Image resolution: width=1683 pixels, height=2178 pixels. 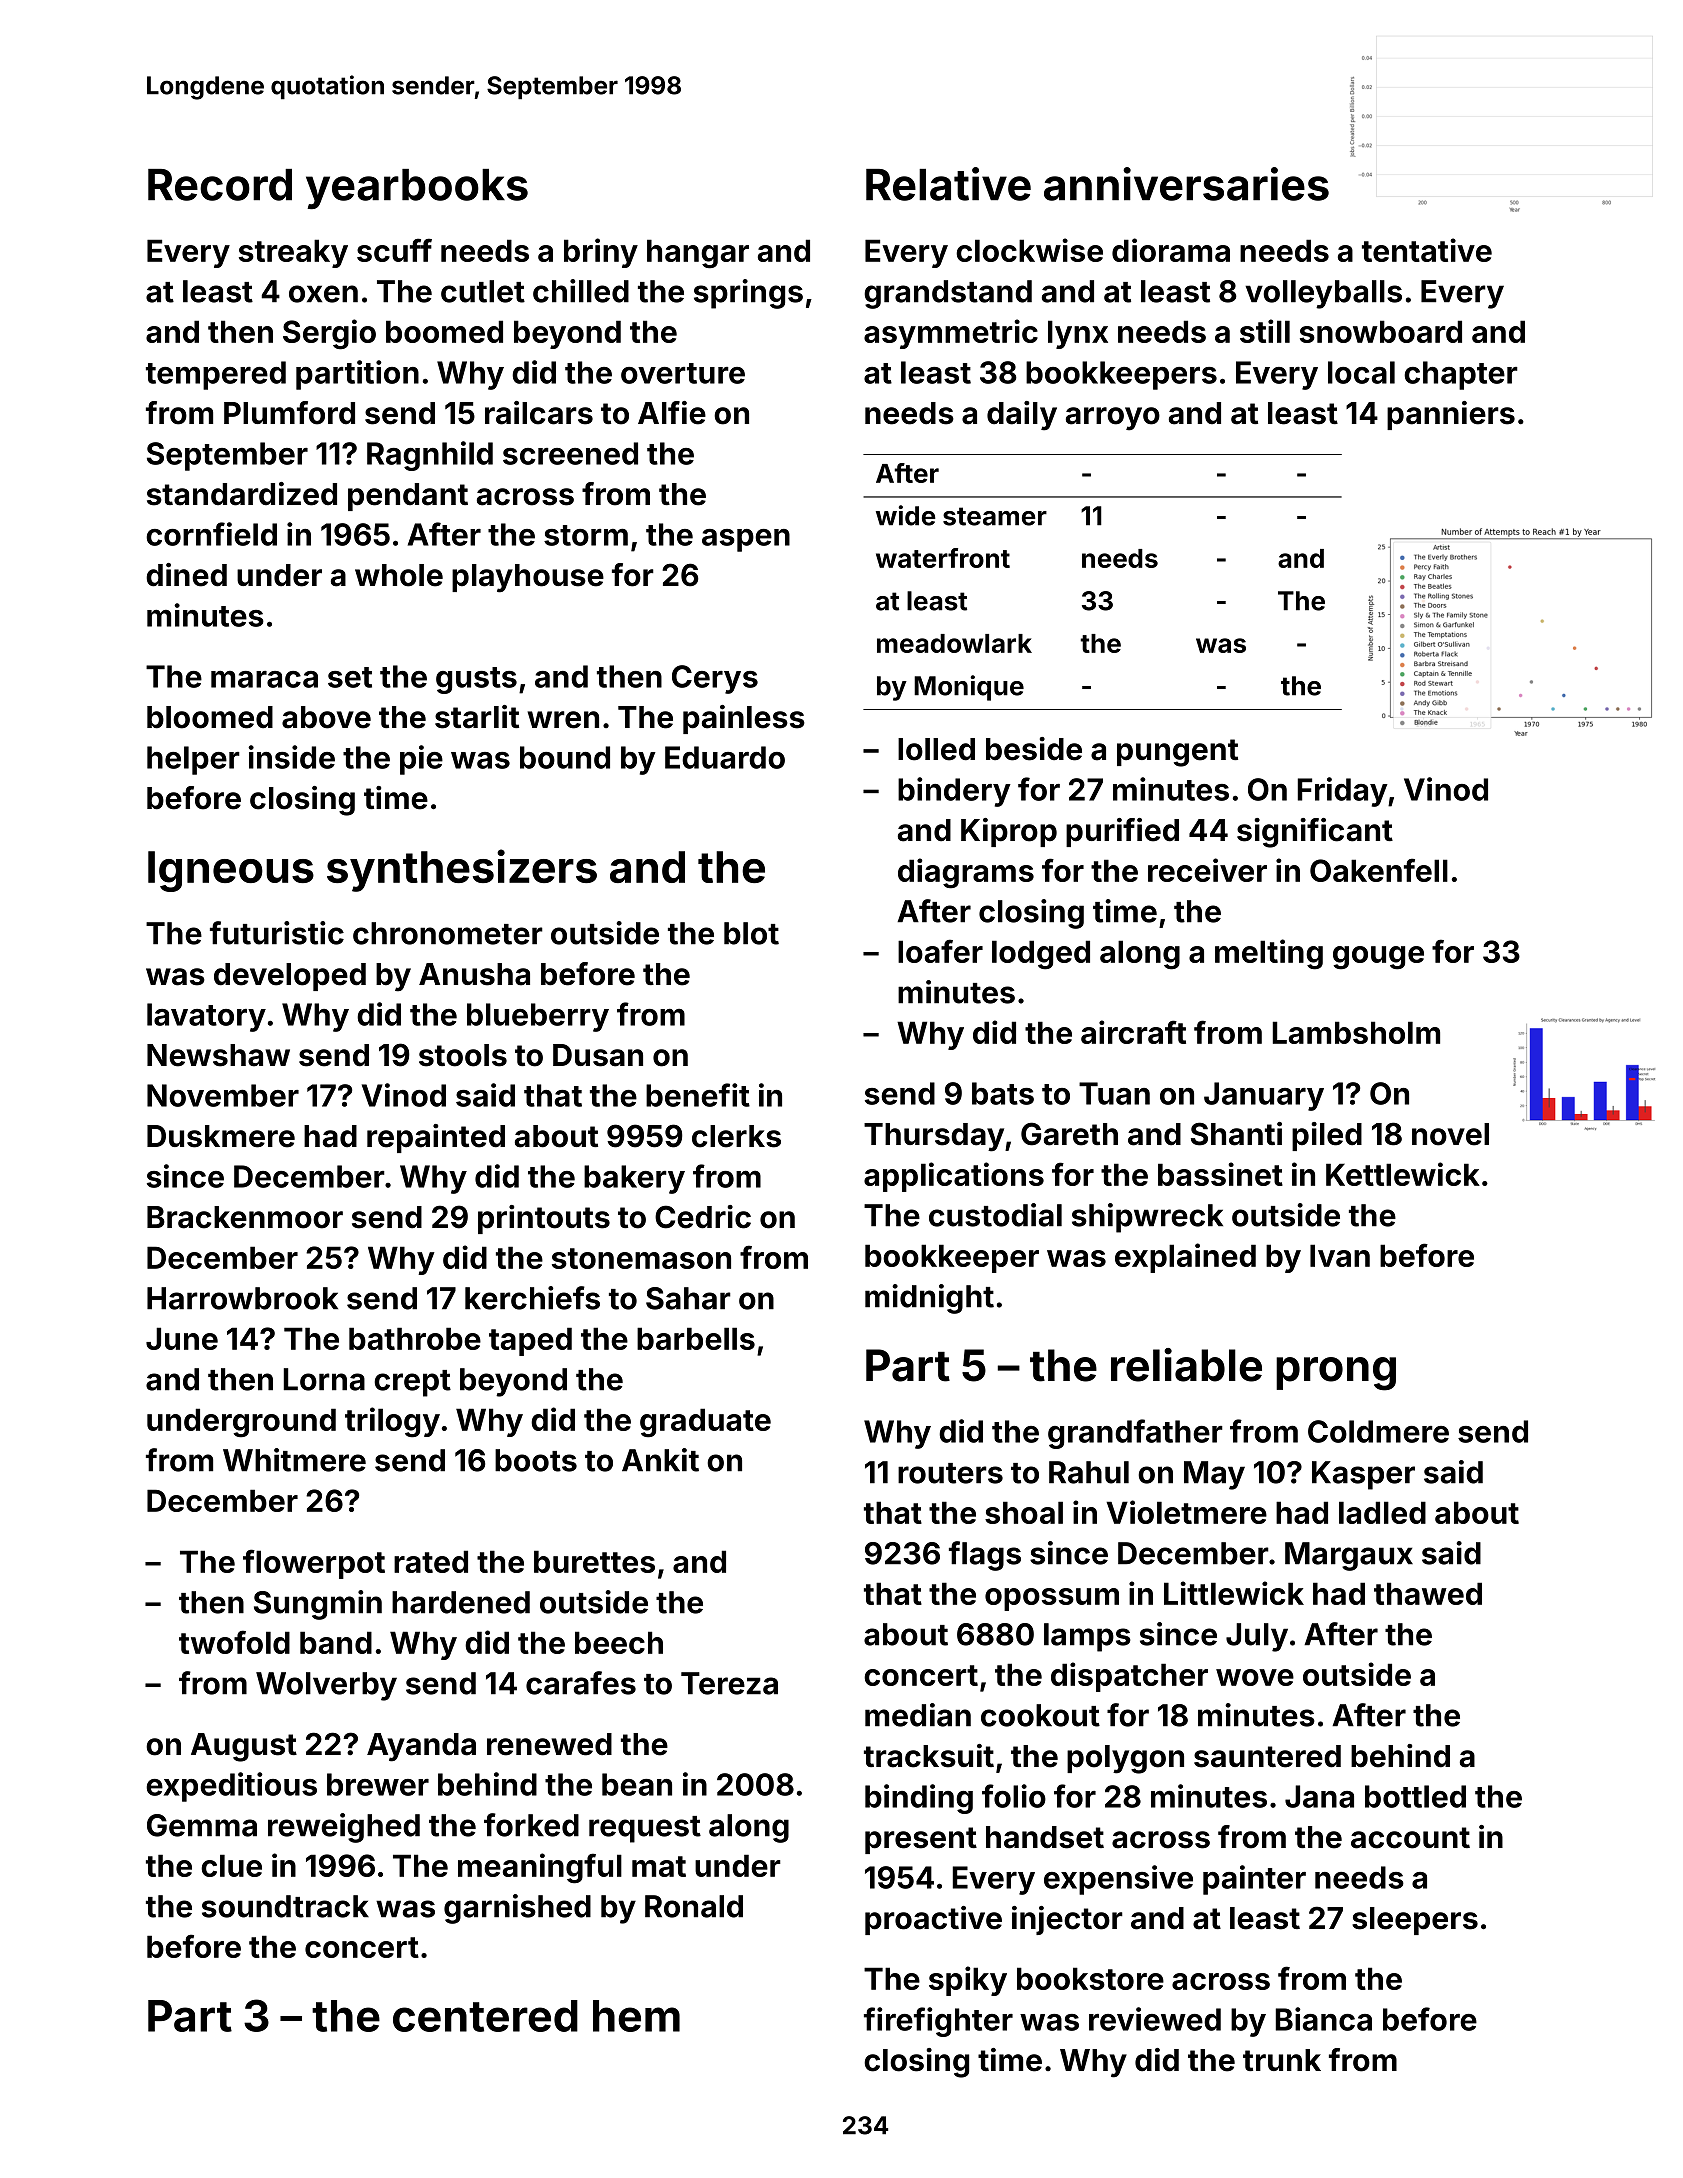 I want to click on Coldmere, so click(x=1378, y=1431).
